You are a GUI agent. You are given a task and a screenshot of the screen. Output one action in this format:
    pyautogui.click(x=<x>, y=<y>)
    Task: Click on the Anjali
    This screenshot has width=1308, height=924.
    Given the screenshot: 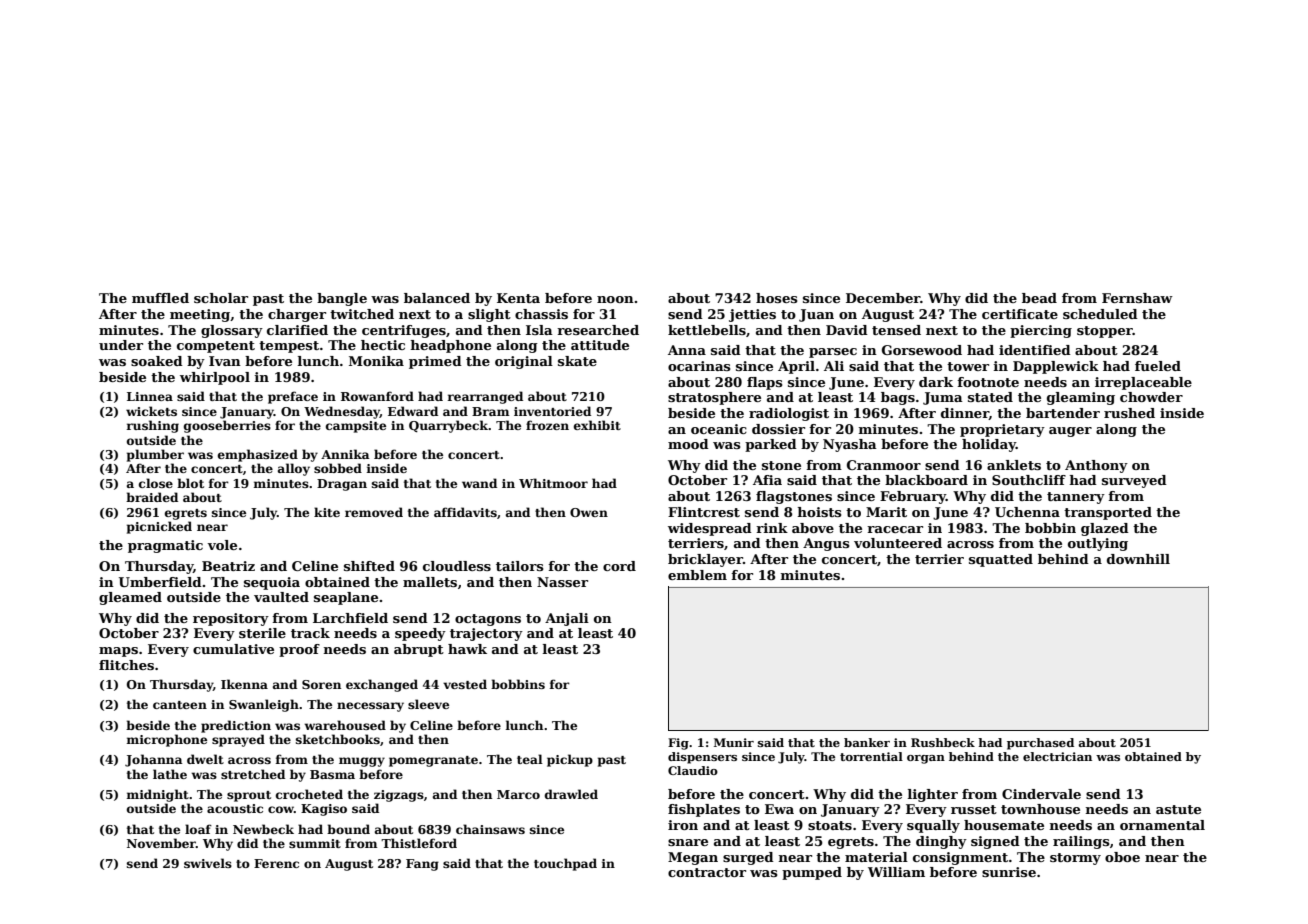 What is the action you would take?
    pyautogui.click(x=567, y=619)
